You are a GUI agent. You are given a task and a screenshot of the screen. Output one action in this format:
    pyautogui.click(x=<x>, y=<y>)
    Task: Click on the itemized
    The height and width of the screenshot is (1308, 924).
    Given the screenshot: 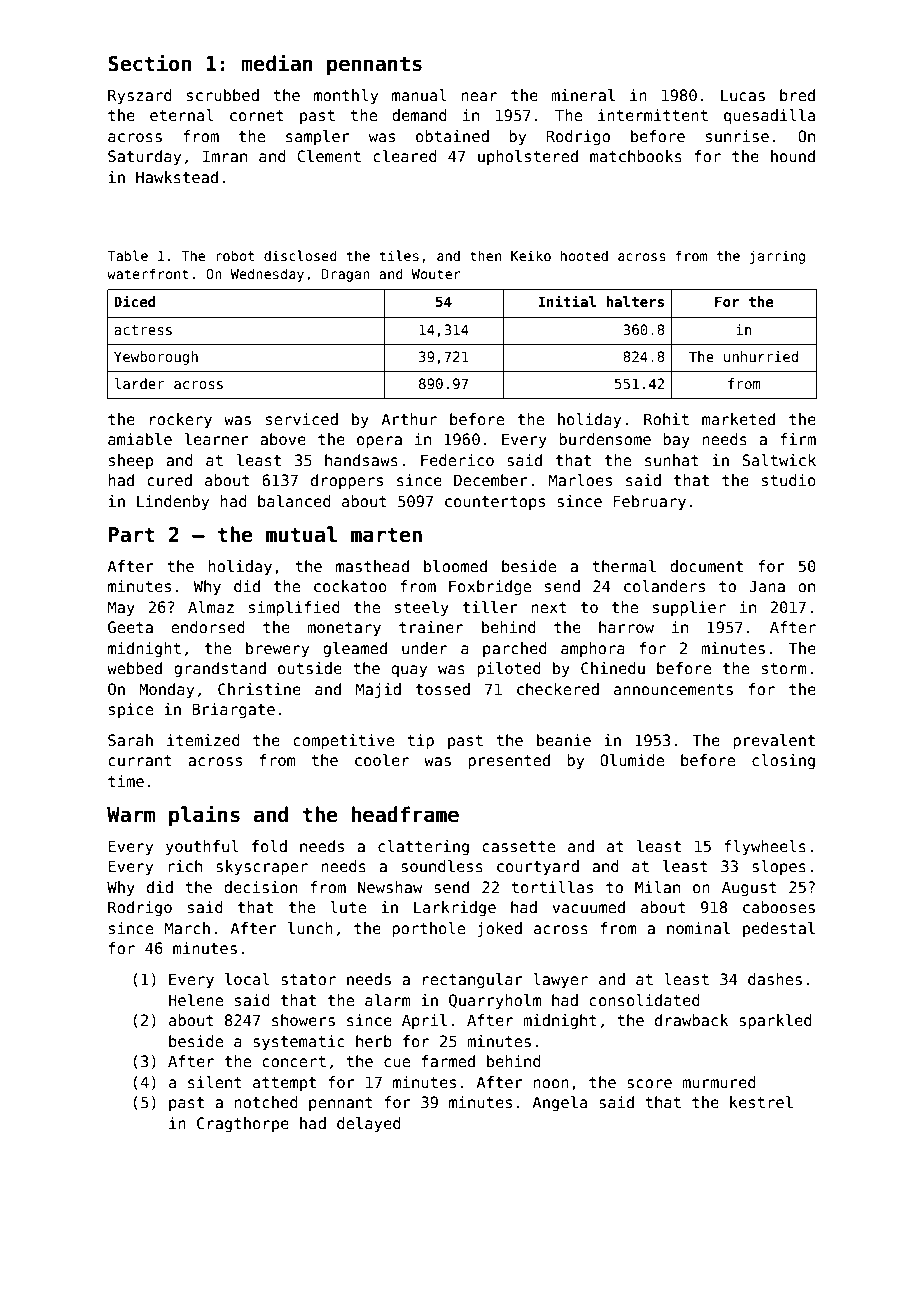 What is the action you would take?
    pyautogui.click(x=203, y=740)
